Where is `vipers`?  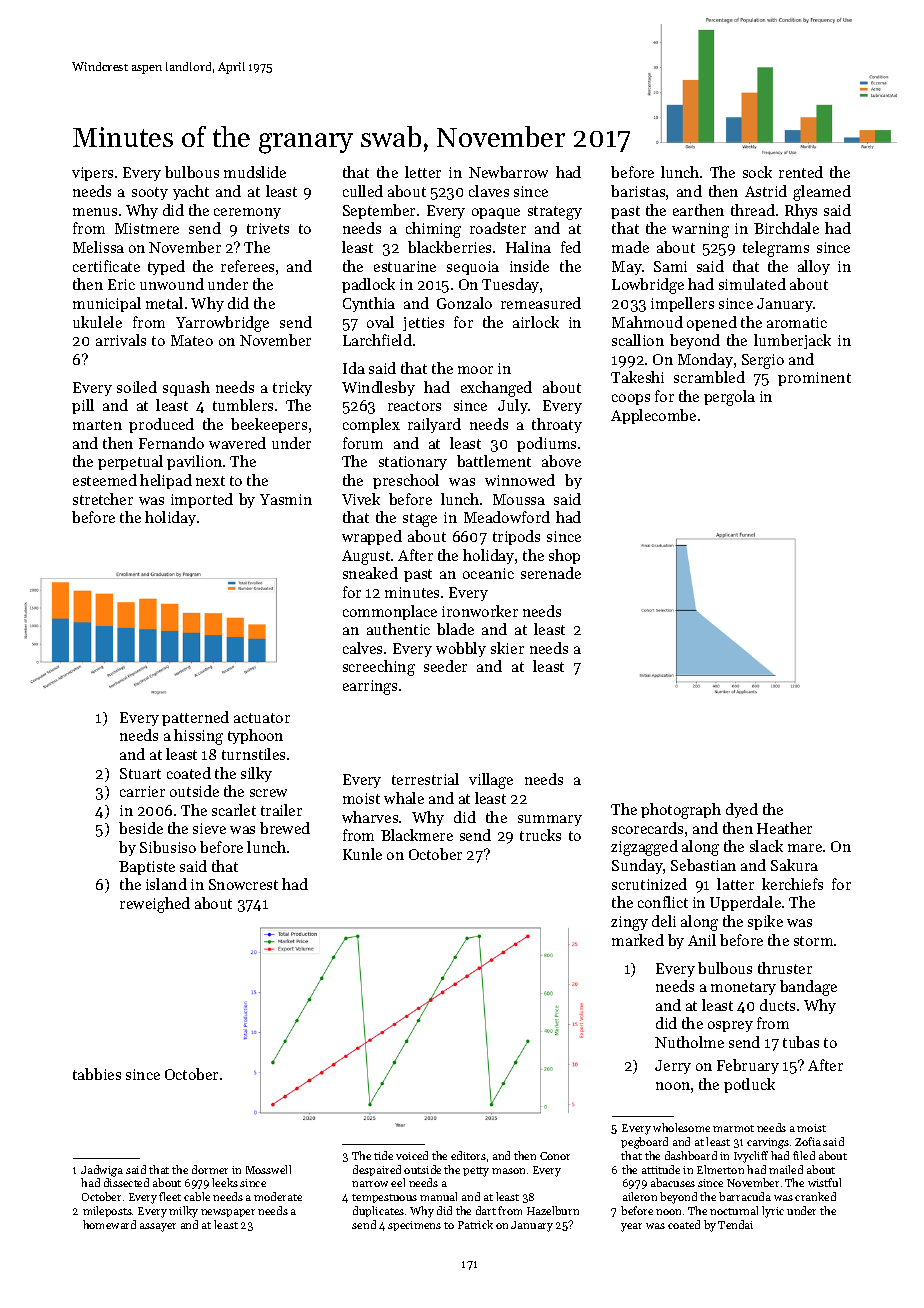 vipers is located at coordinates (92, 174).
